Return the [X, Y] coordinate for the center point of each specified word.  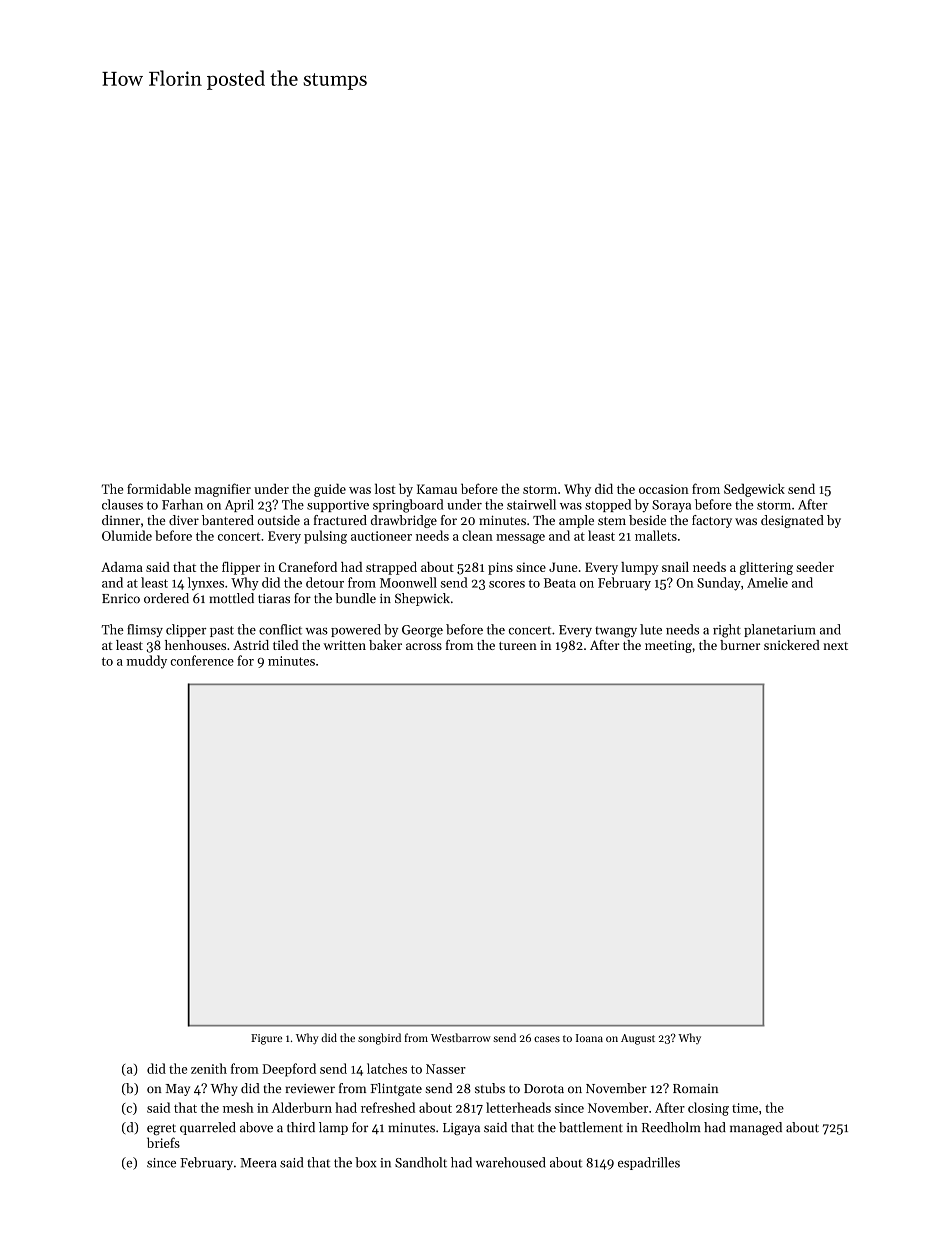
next [835, 646]
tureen [518, 646]
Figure [266, 1039]
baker [385, 645]
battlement [591, 1127]
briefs [163, 1142]
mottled [231, 598]
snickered [792, 645]
